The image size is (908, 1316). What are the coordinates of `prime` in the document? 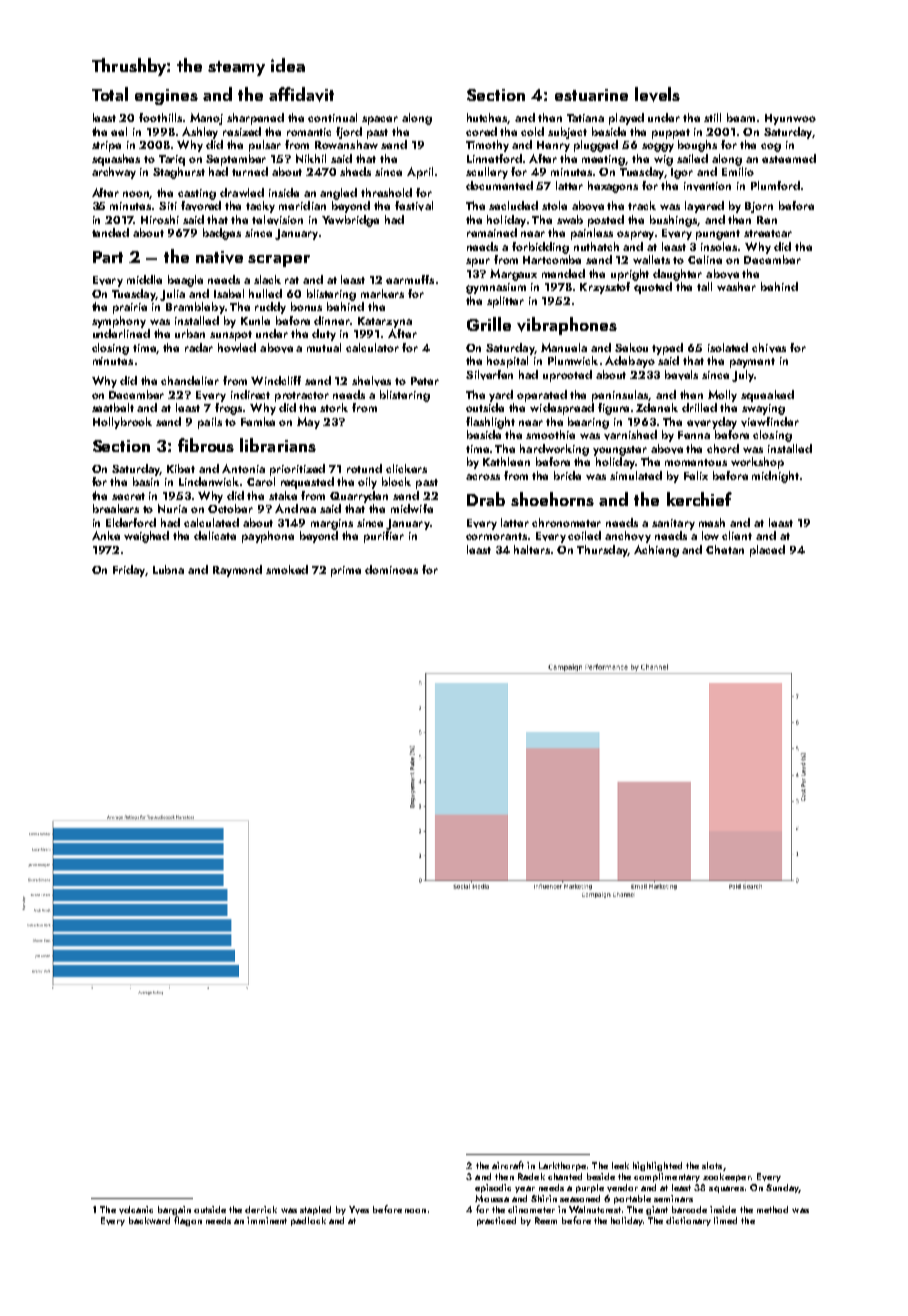 It's located at (346, 571).
